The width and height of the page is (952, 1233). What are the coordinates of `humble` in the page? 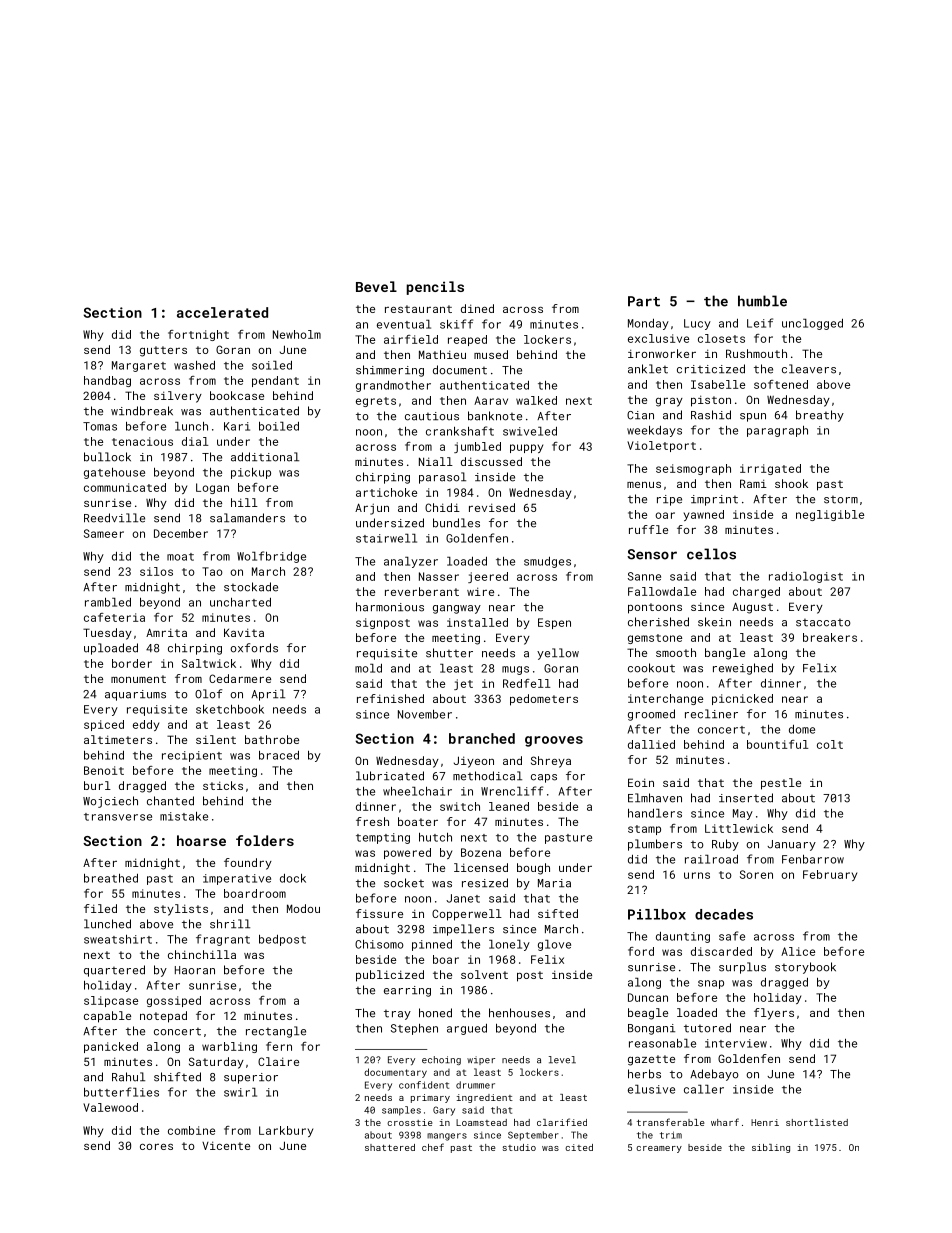 It's located at (762, 301).
